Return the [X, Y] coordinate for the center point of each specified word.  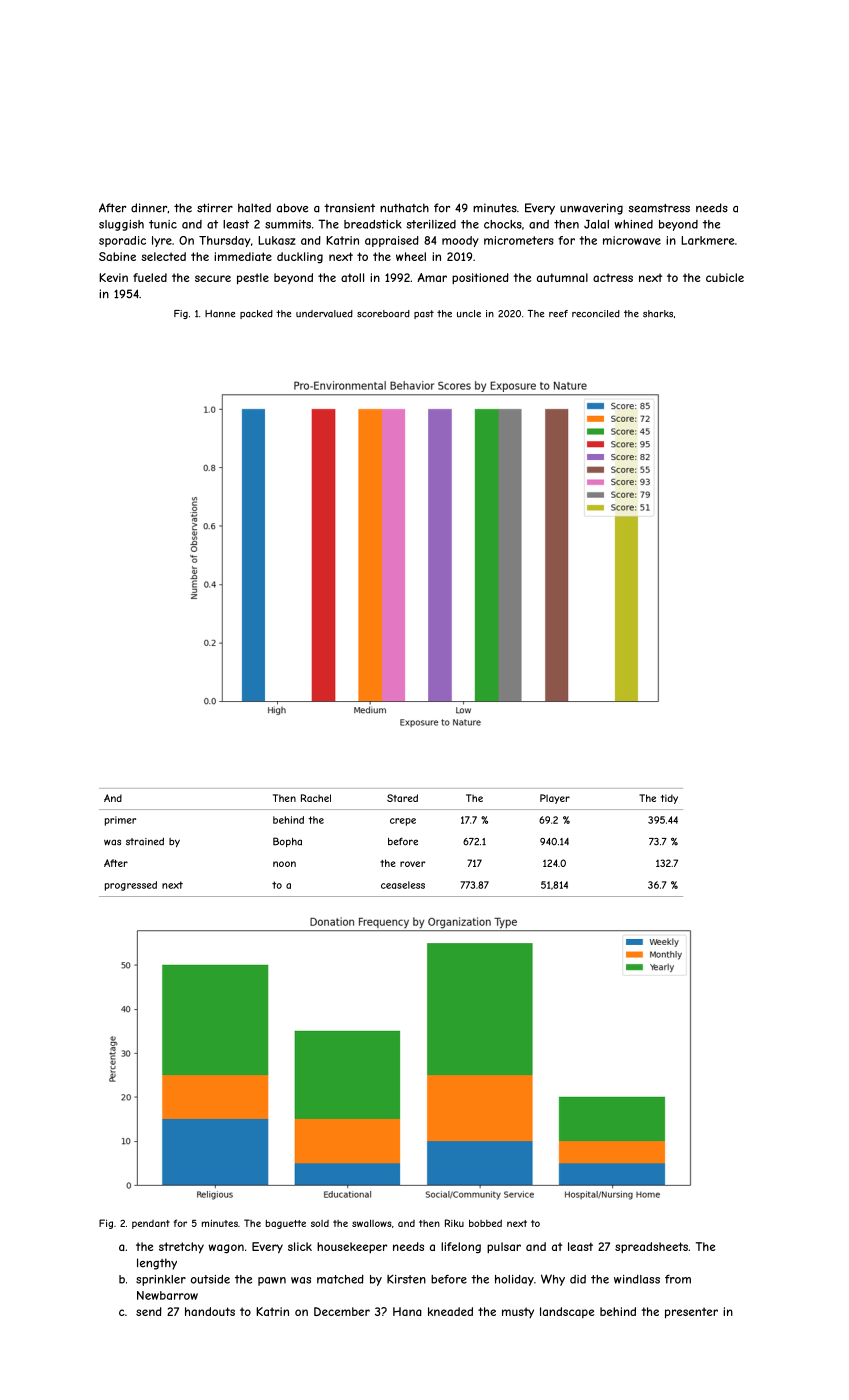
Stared [402, 798]
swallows [372, 1223]
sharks [658, 314]
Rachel [316, 798]
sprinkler [161, 1280]
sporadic [122, 241]
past [424, 314]
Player [555, 799]
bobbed [485, 1223]
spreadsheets [651, 1247]
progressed [131, 886]
